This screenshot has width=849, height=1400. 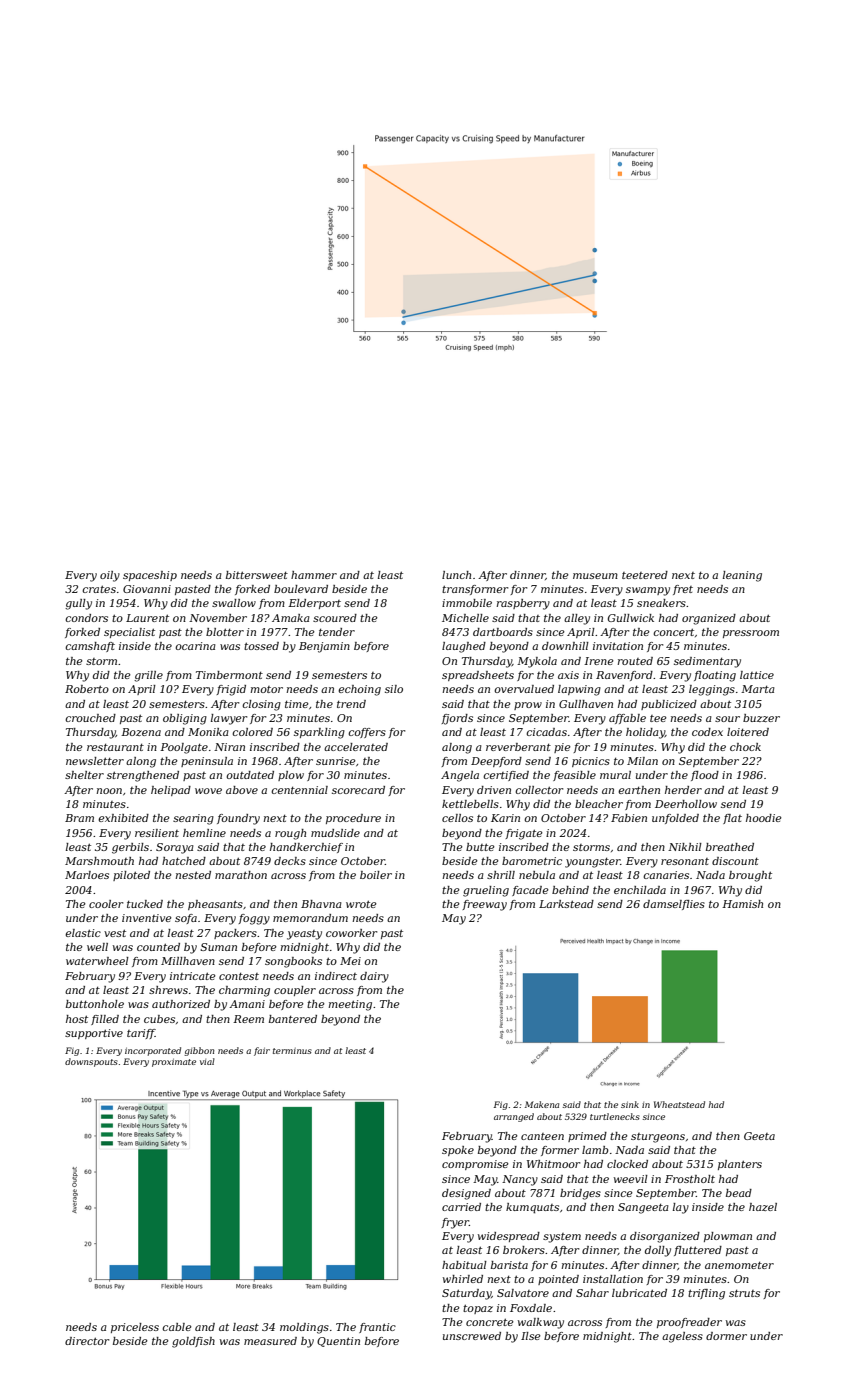 What do you see at coordinates (150, 576) in the screenshot?
I see `spaceship` at bounding box center [150, 576].
